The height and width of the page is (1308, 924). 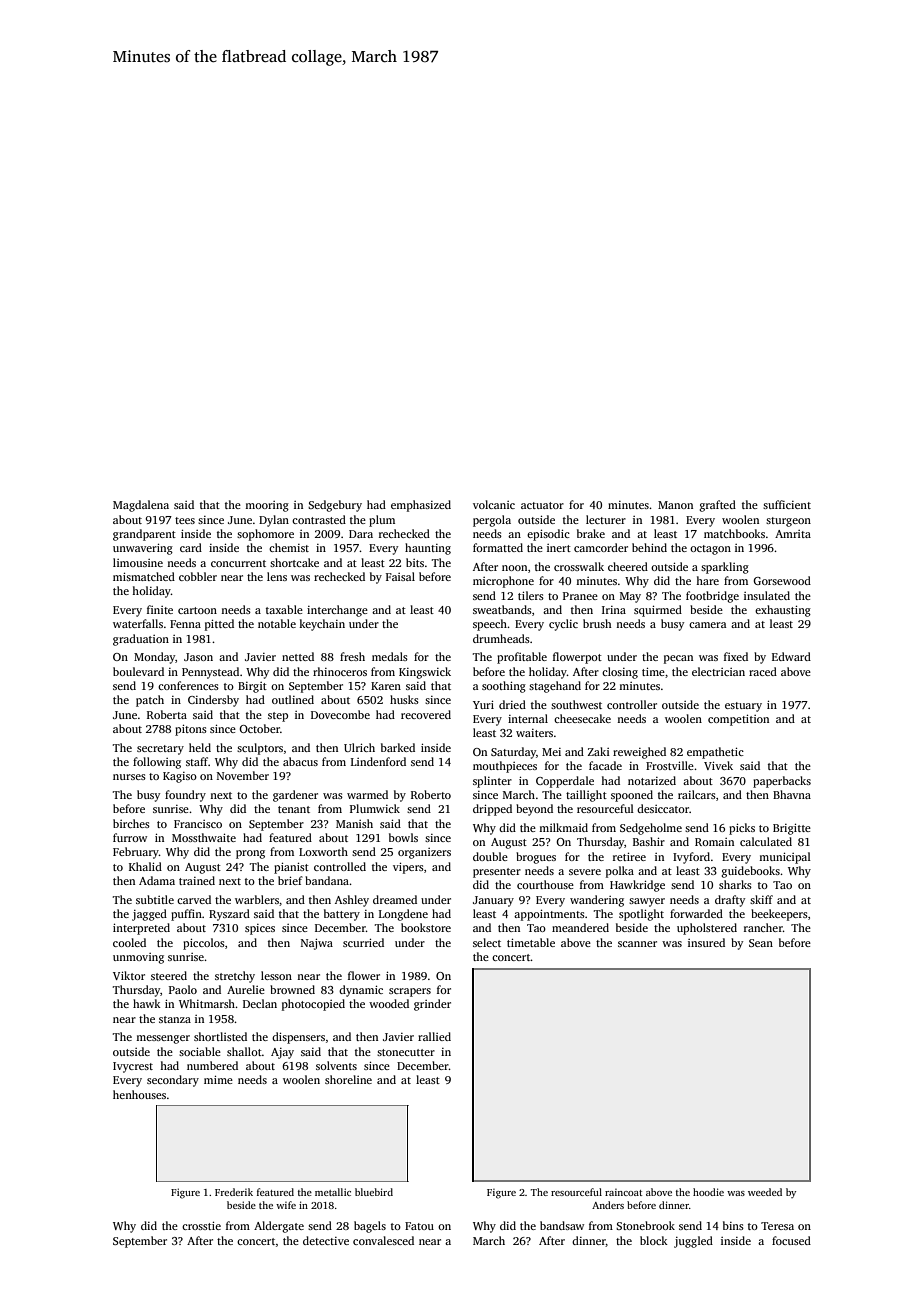 I want to click on hoodie, so click(x=708, y=1192).
